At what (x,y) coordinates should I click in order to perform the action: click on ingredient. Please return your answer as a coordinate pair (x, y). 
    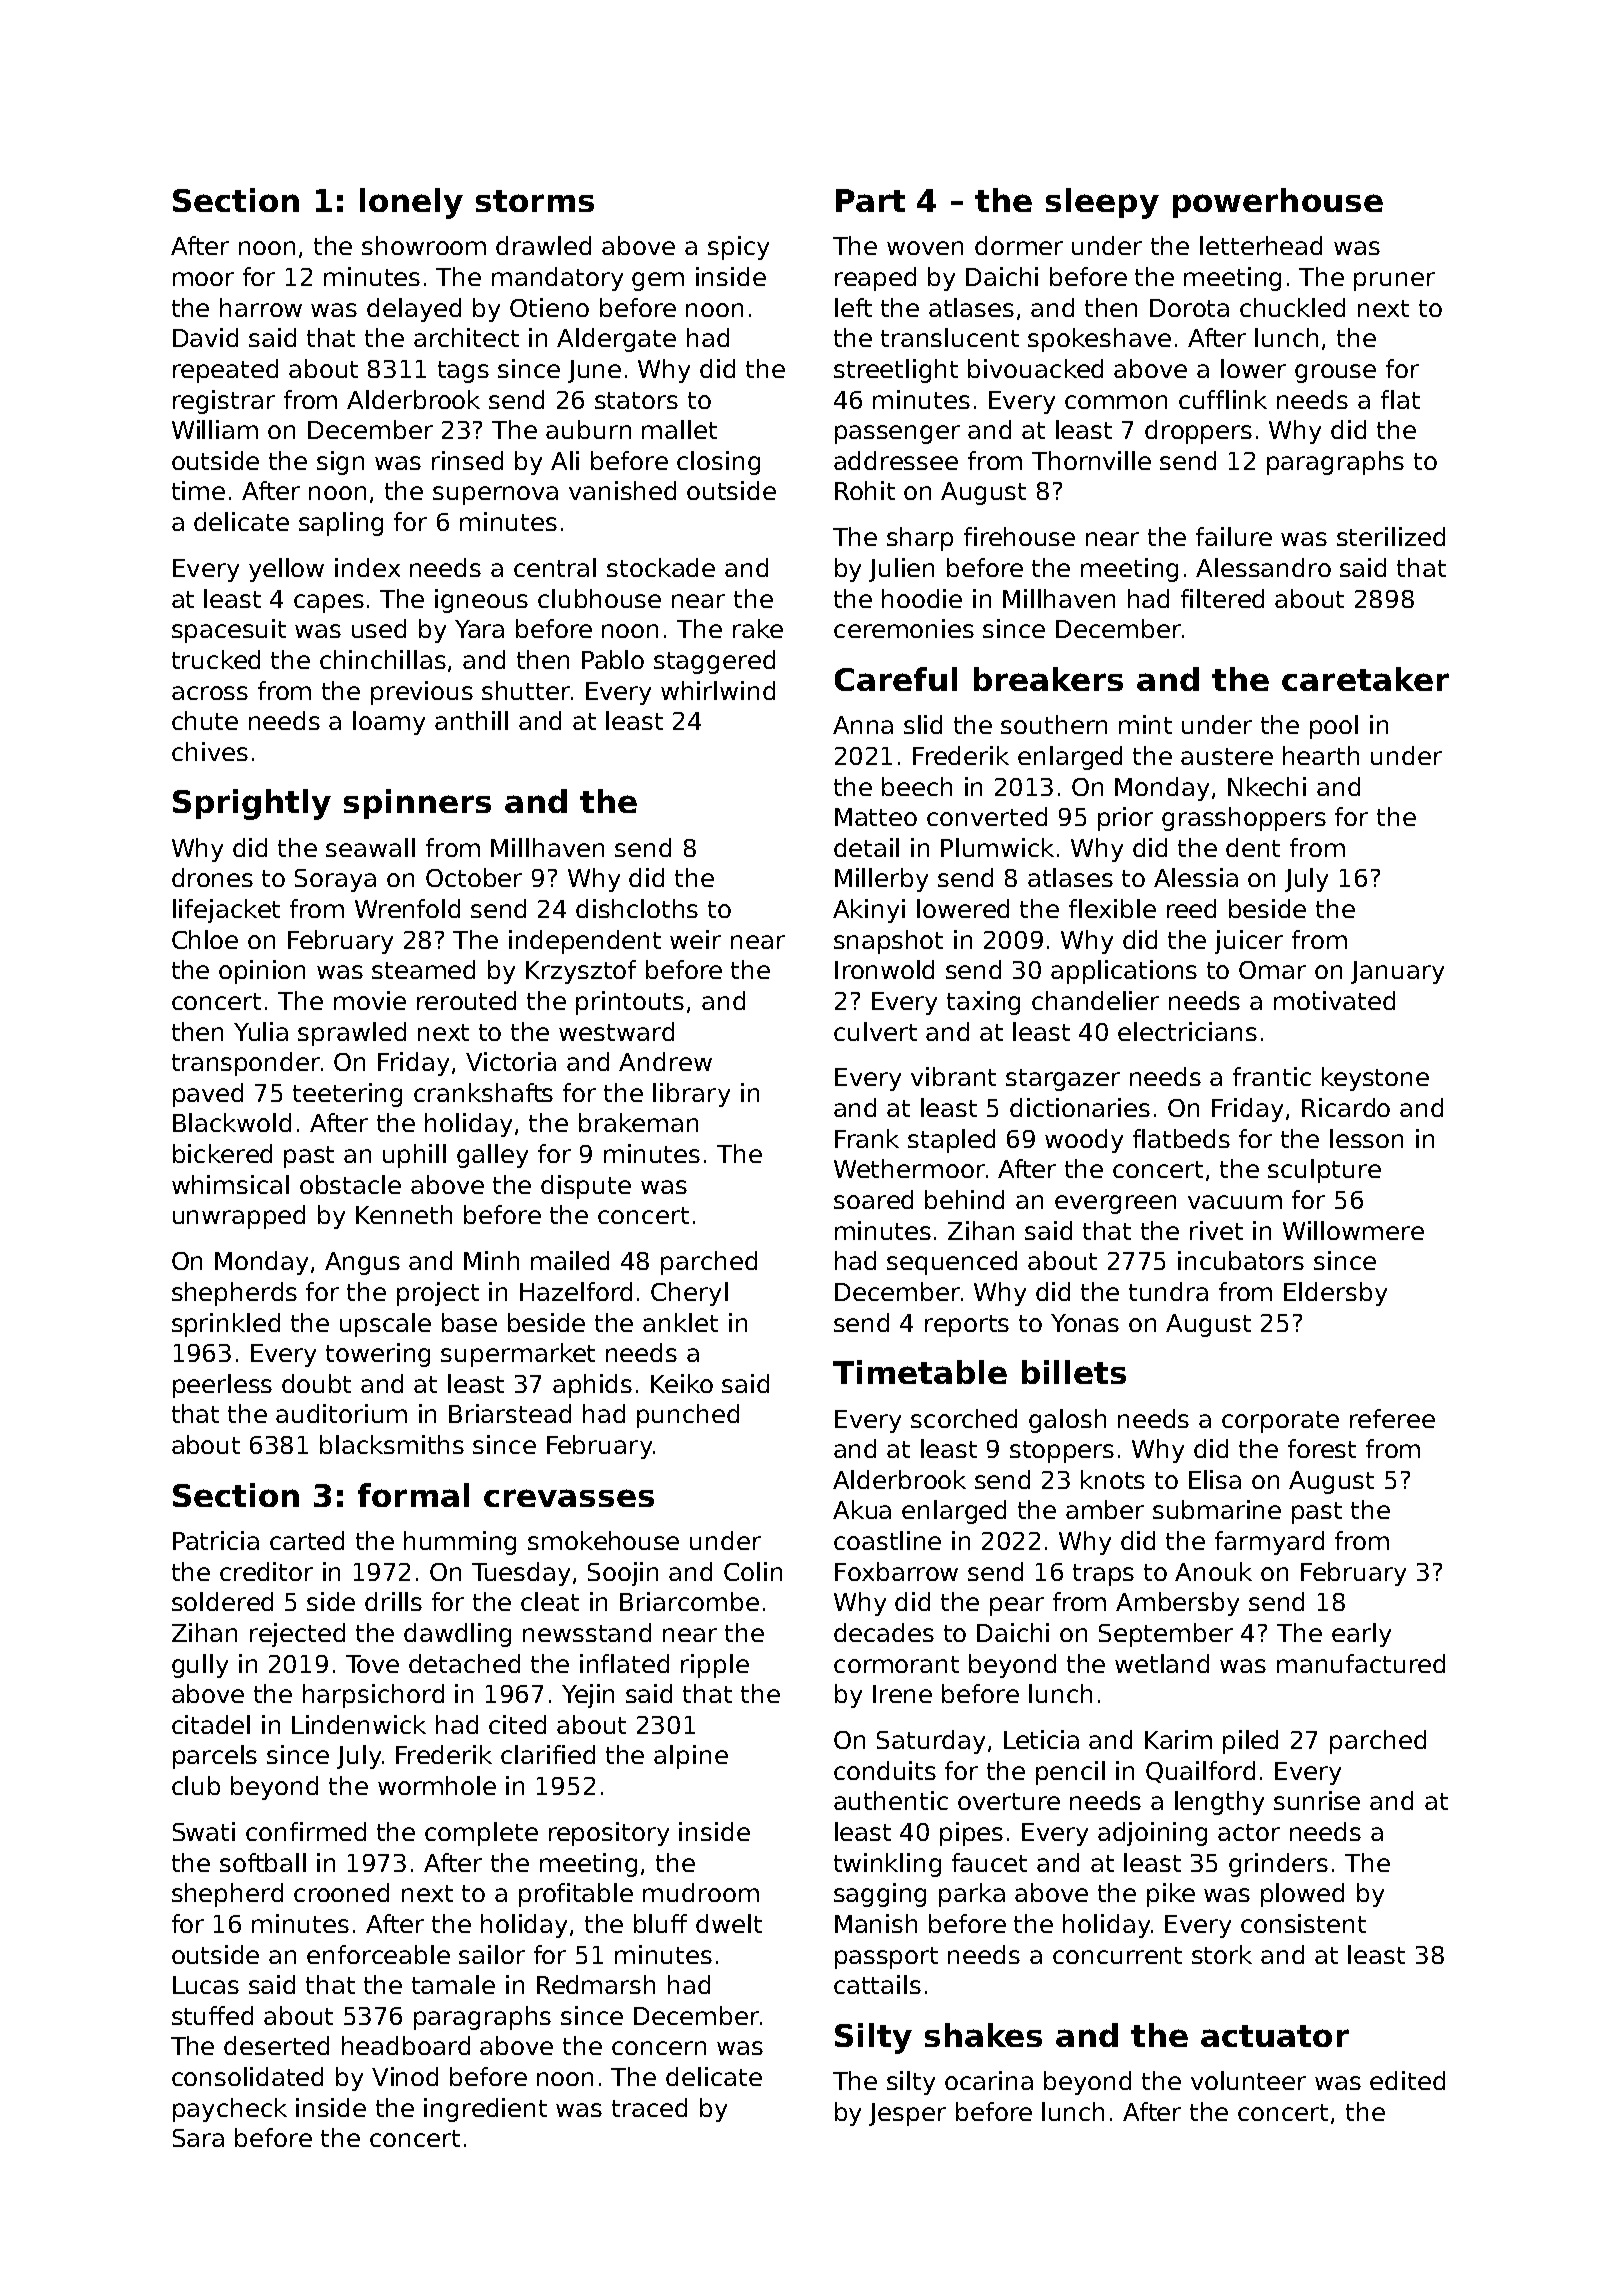
    Looking at the image, I should click on (485, 2110).
